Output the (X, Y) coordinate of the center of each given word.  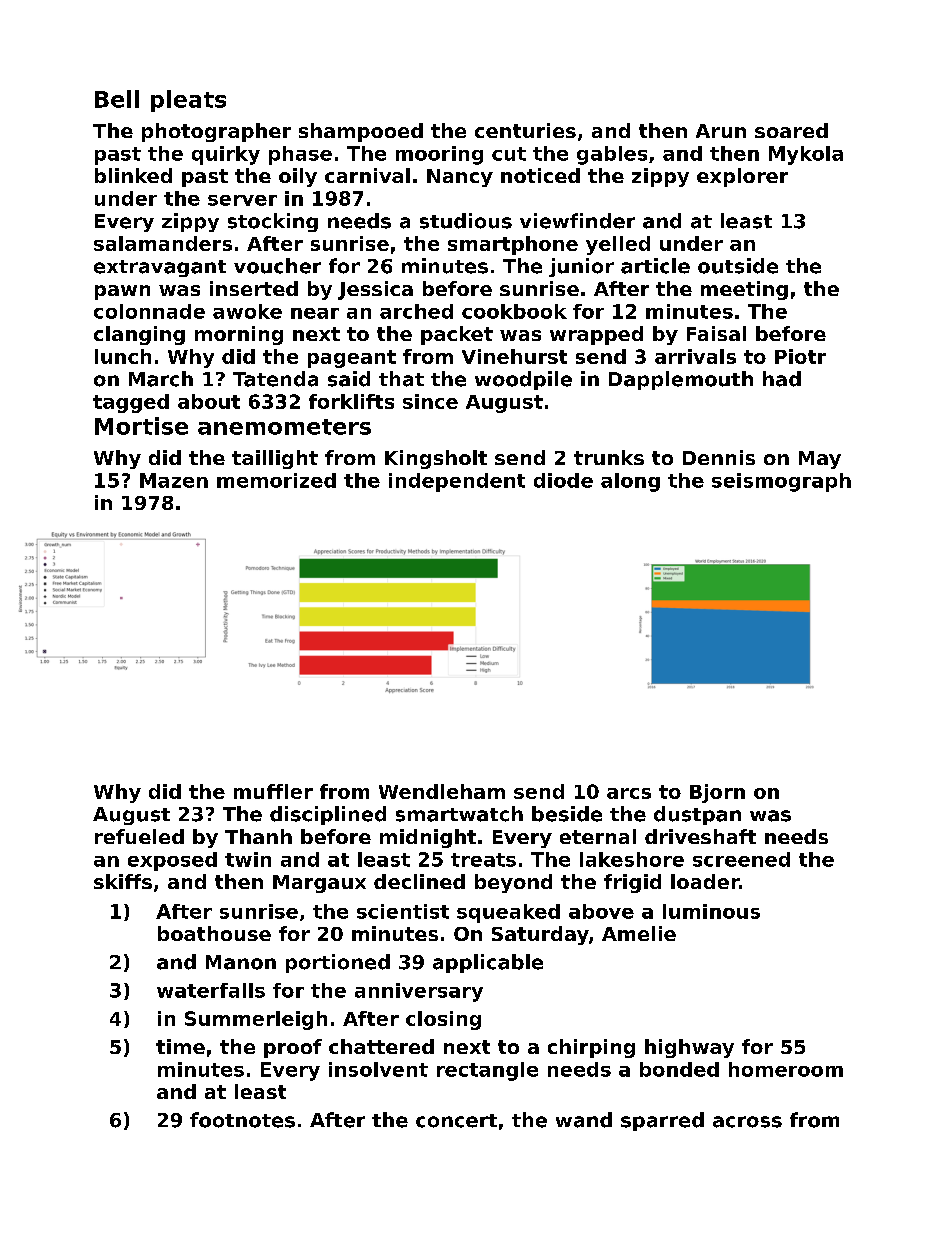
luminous (711, 911)
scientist (403, 911)
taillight (275, 459)
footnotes (242, 1120)
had (782, 379)
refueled (139, 836)
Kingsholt (436, 459)
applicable (488, 963)
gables (612, 155)
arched (416, 311)
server (242, 200)
